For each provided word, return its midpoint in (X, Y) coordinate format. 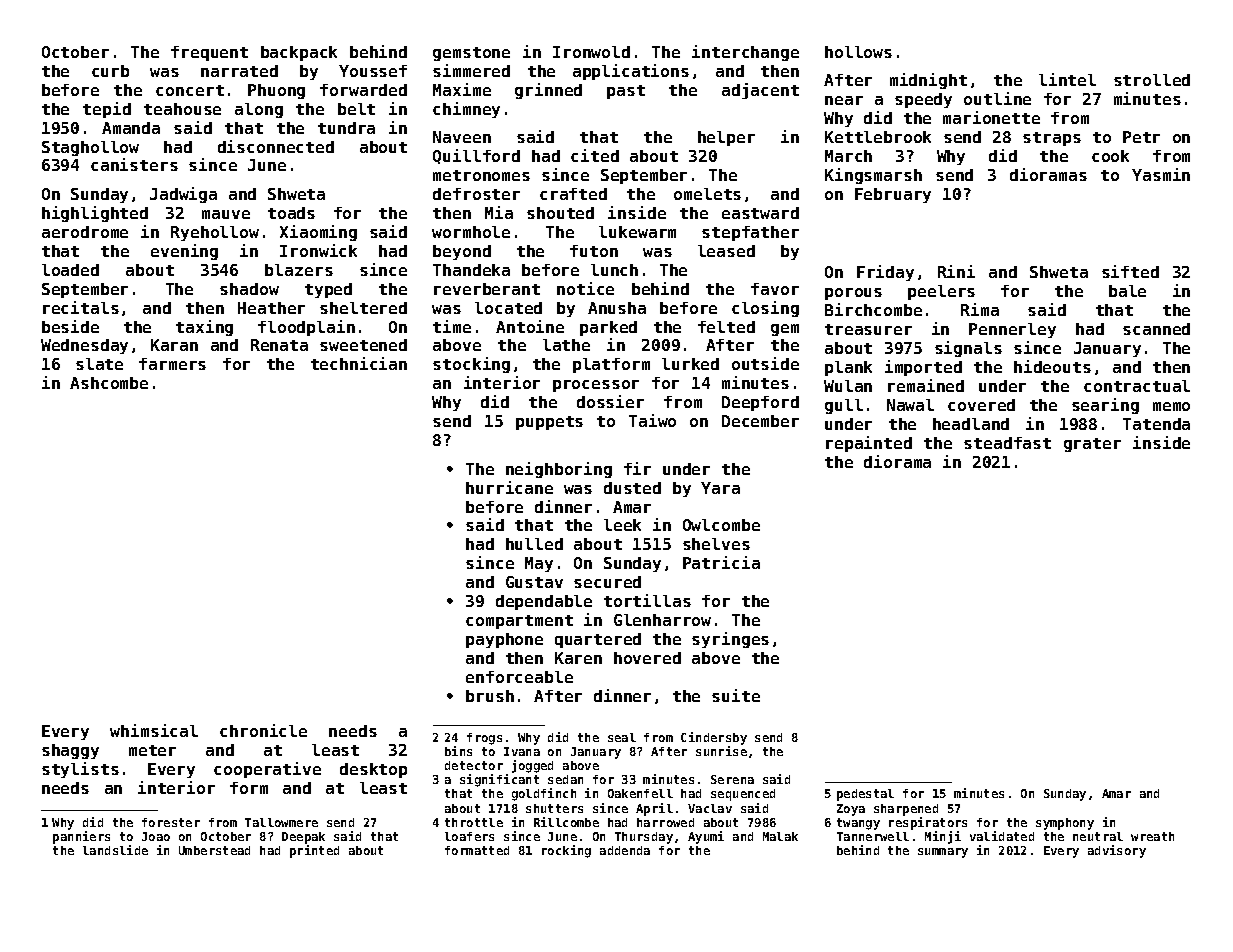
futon (594, 251)
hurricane (509, 487)
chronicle (263, 730)
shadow (249, 289)
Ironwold (591, 52)
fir (637, 468)
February (893, 195)
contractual (1137, 386)
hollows (858, 52)
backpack (299, 53)
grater (1092, 445)
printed (314, 851)
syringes (730, 640)
